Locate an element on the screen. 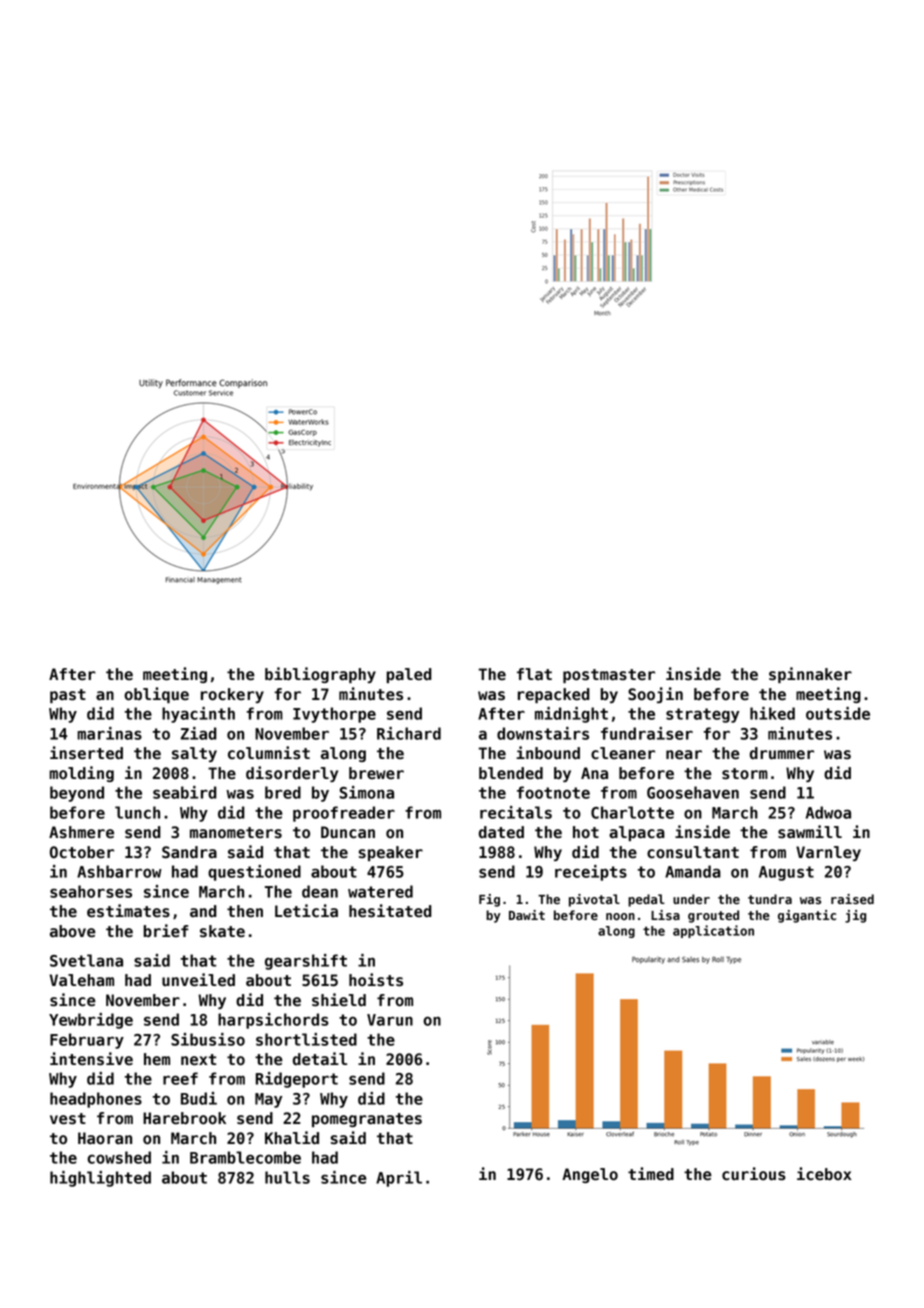 This screenshot has width=924, height=1308. highlighted is located at coordinates (100, 1179).
